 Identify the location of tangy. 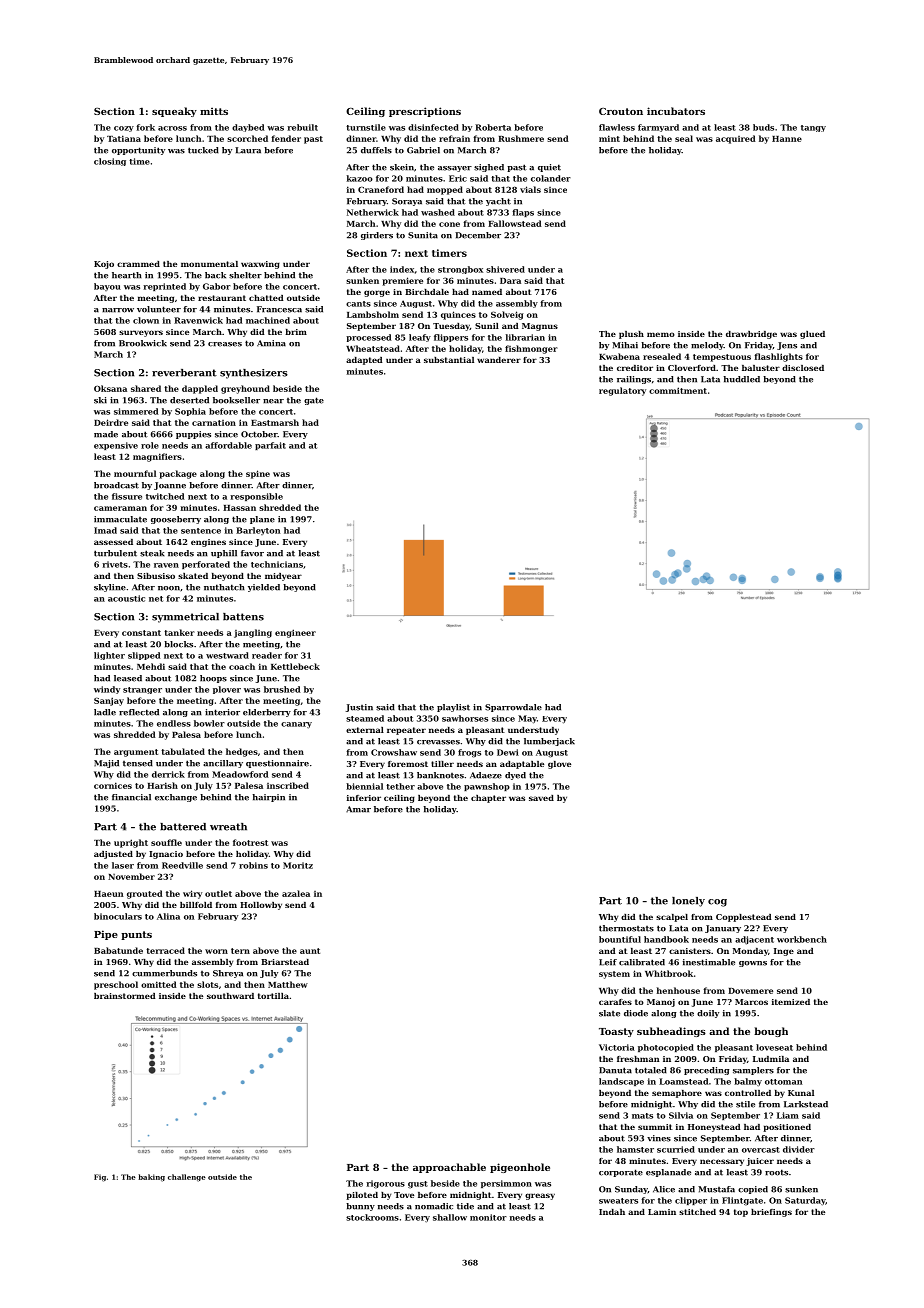
(813, 128).
